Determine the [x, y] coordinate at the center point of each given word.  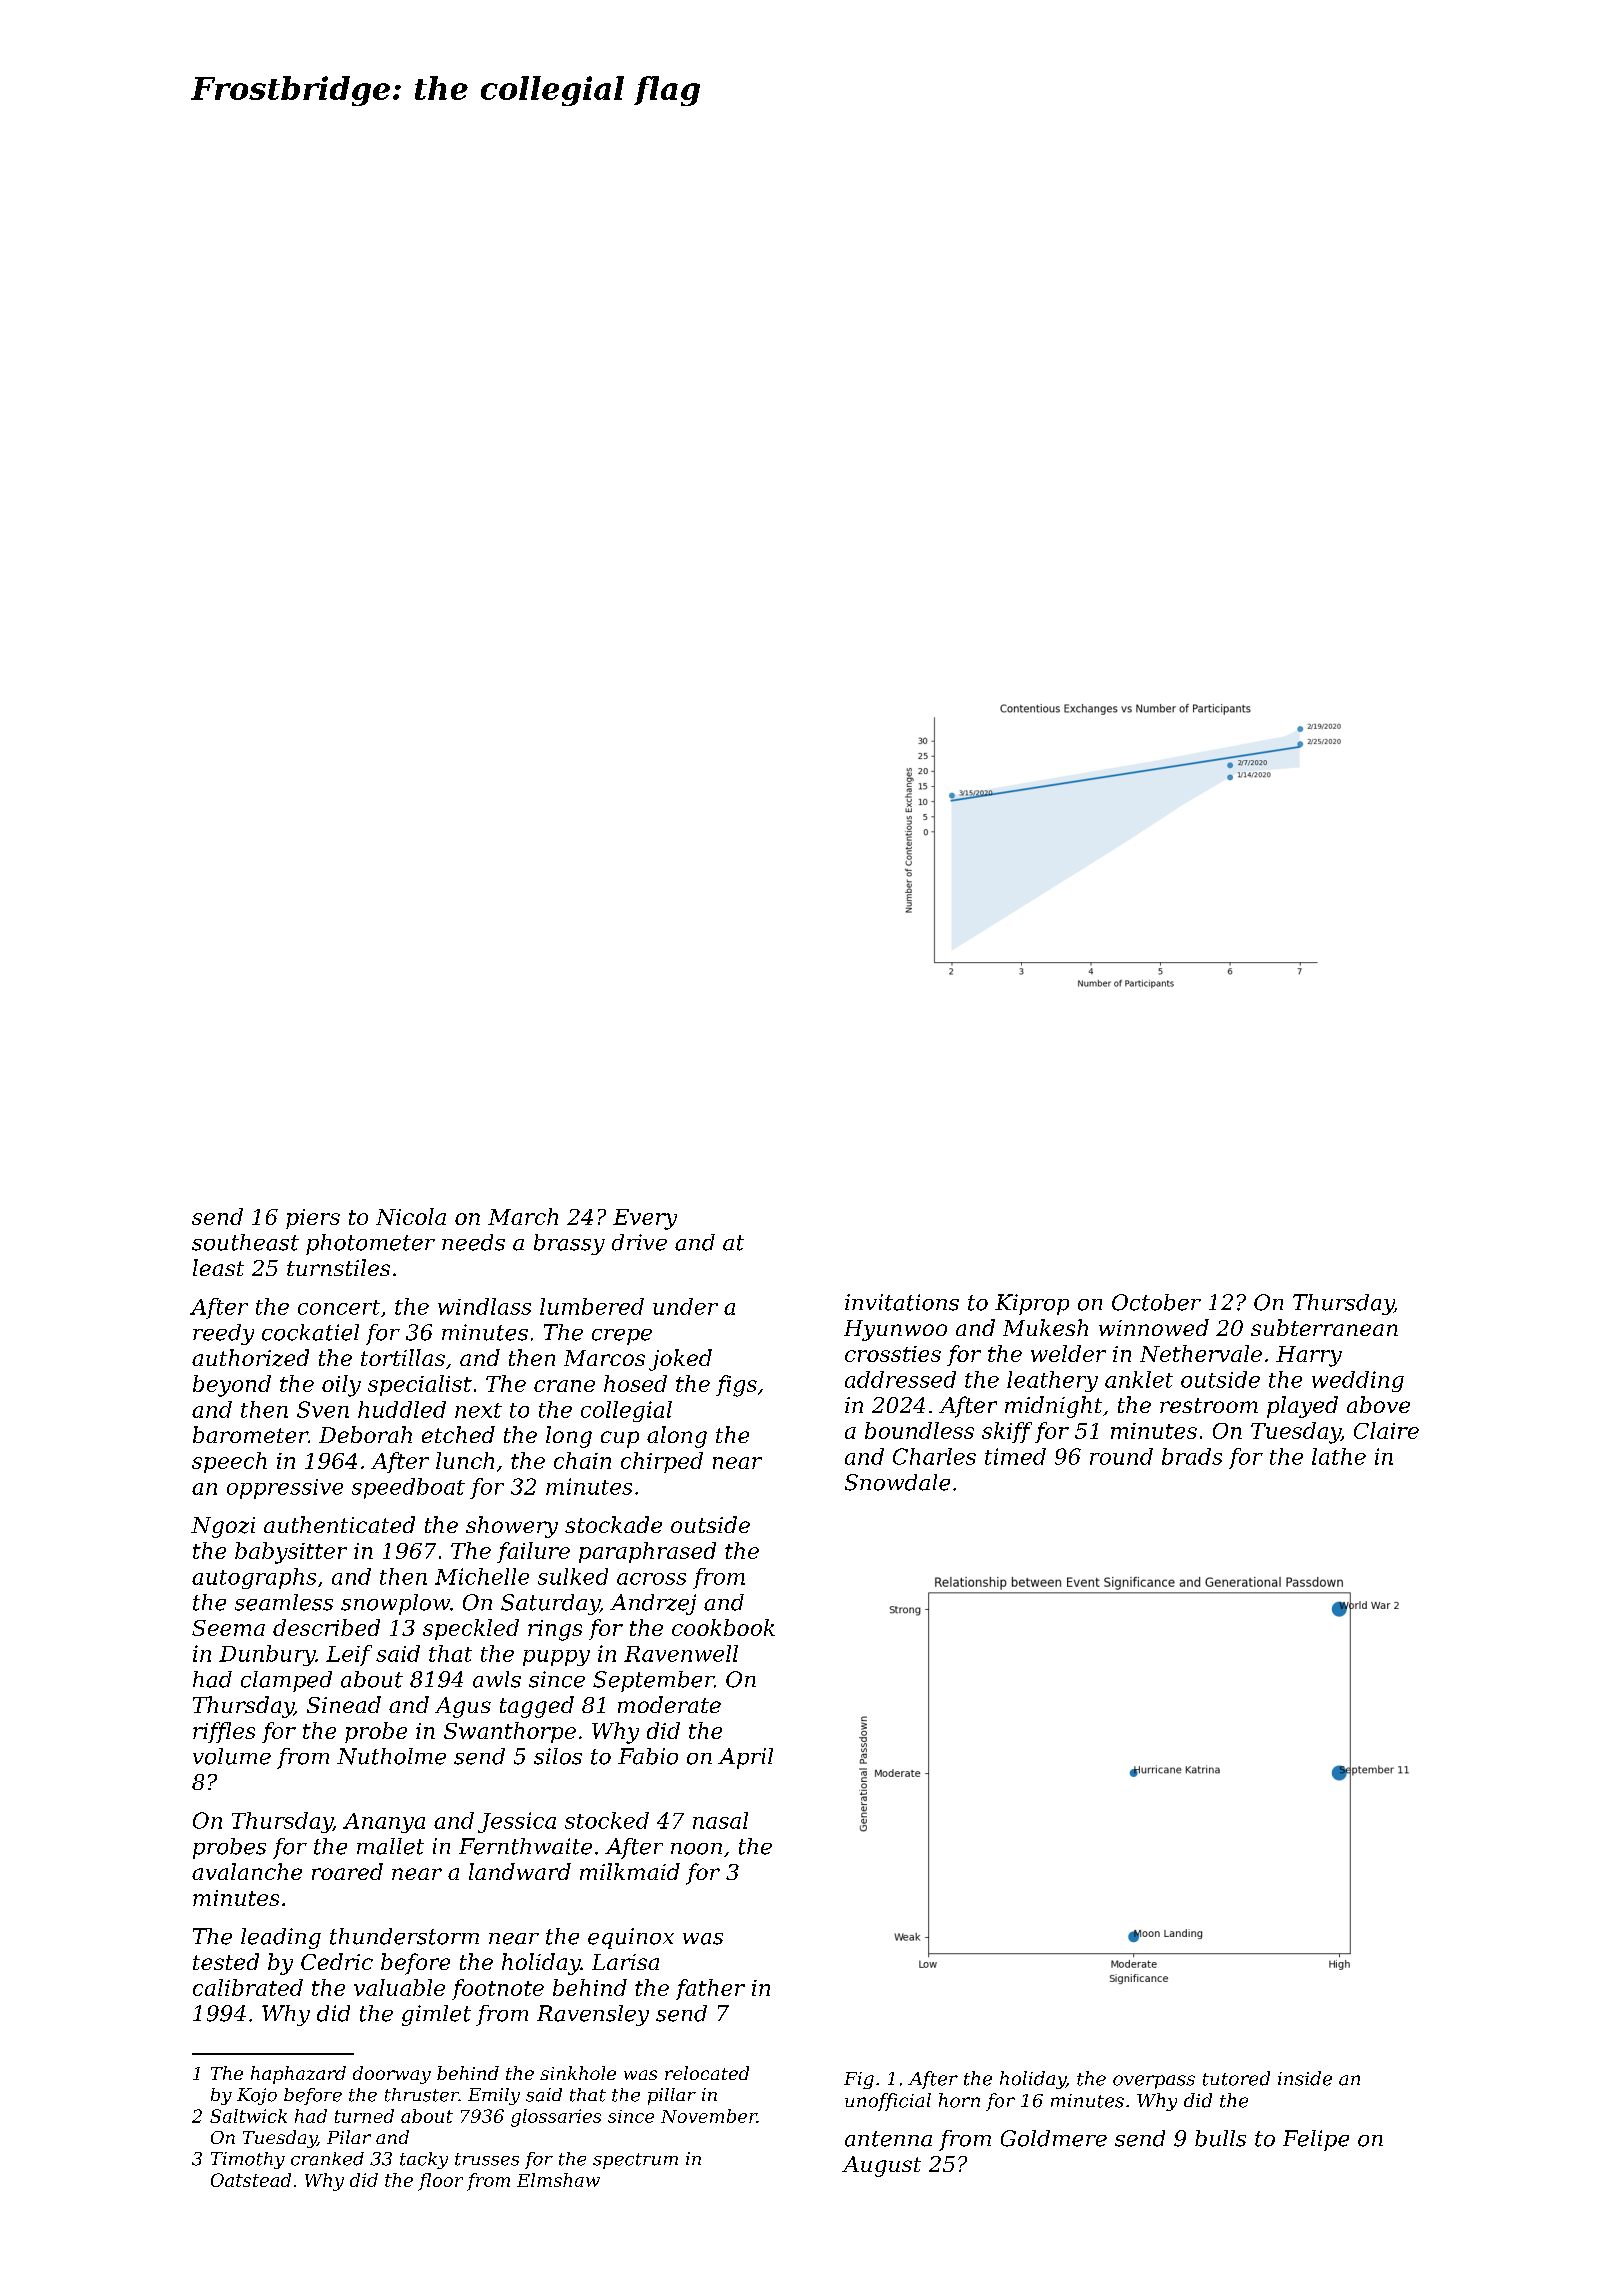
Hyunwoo [895, 1330]
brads [1192, 1456]
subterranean [1324, 1327]
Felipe [1316, 2140]
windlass [484, 1306]
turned [364, 2116]
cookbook [723, 1627]
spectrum [635, 2161]
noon [696, 1849]
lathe [1339, 1456]
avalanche [247, 1871]
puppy [556, 1658]
